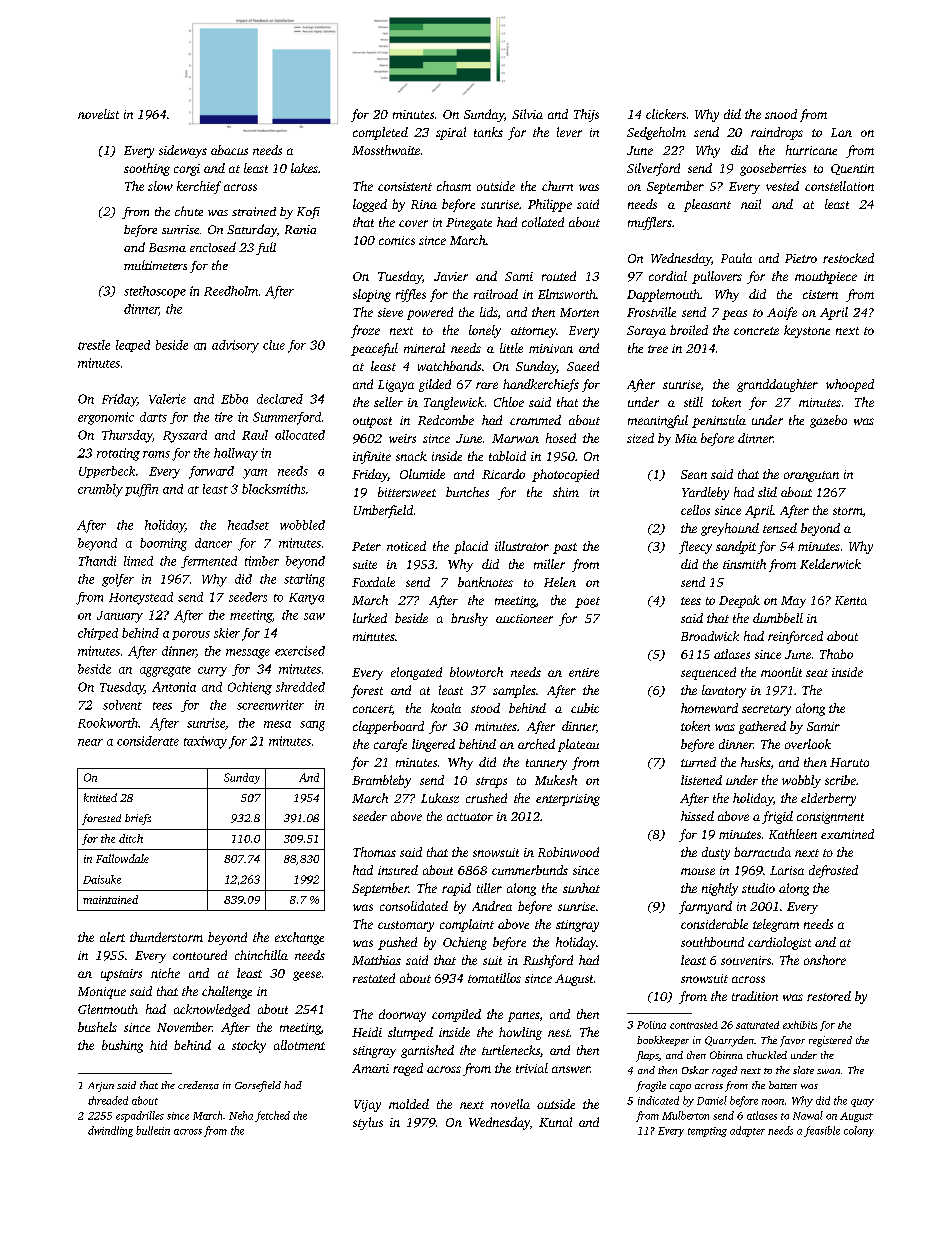 This screenshot has width=952, height=1233. I want to click on sideways, so click(183, 151).
